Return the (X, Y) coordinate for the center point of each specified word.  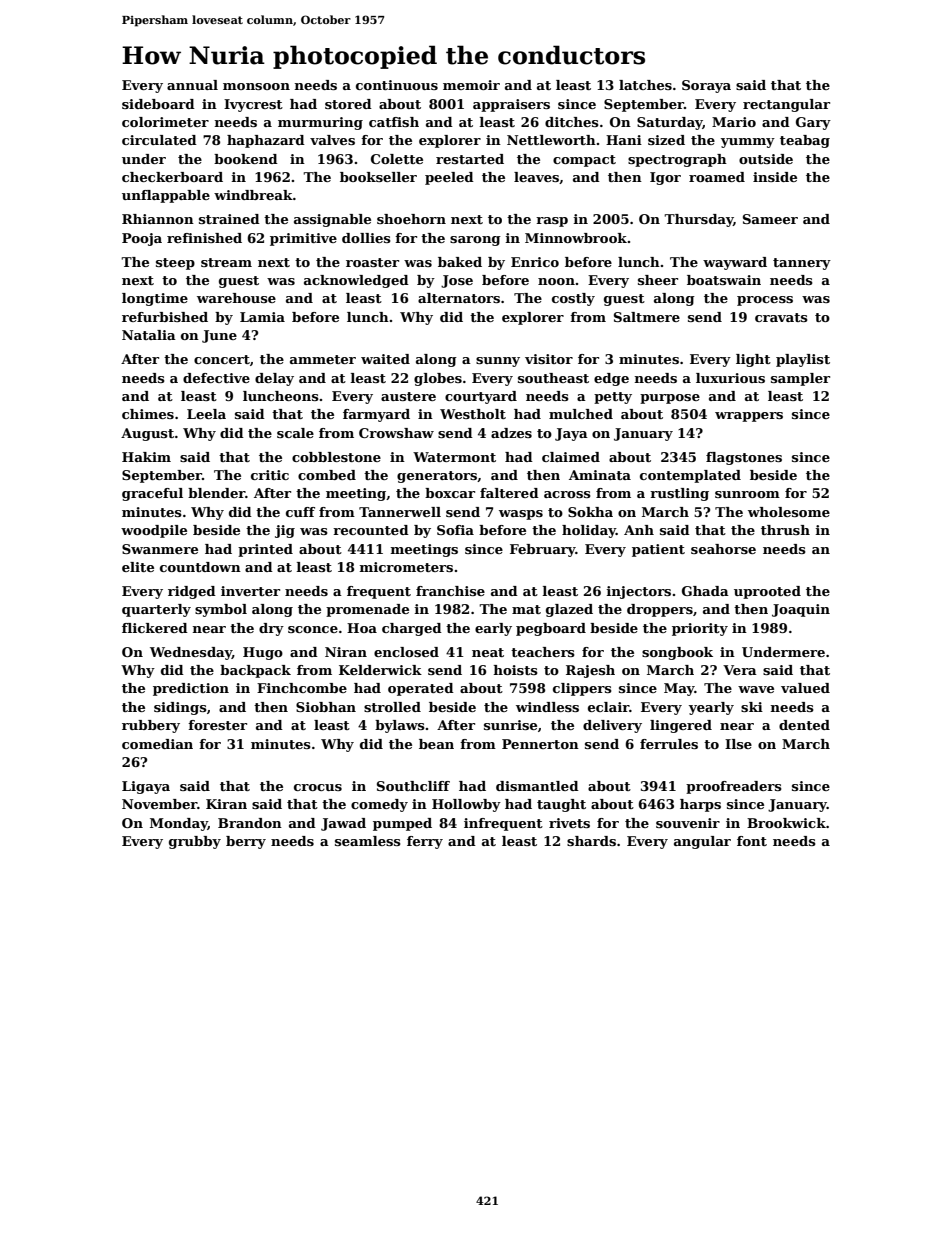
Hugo (263, 653)
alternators (459, 298)
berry (246, 842)
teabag (805, 141)
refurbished (165, 317)
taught (561, 805)
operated (421, 689)
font (752, 841)
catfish (394, 122)
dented (804, 725)
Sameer (770, 219)
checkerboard (172, 177)
